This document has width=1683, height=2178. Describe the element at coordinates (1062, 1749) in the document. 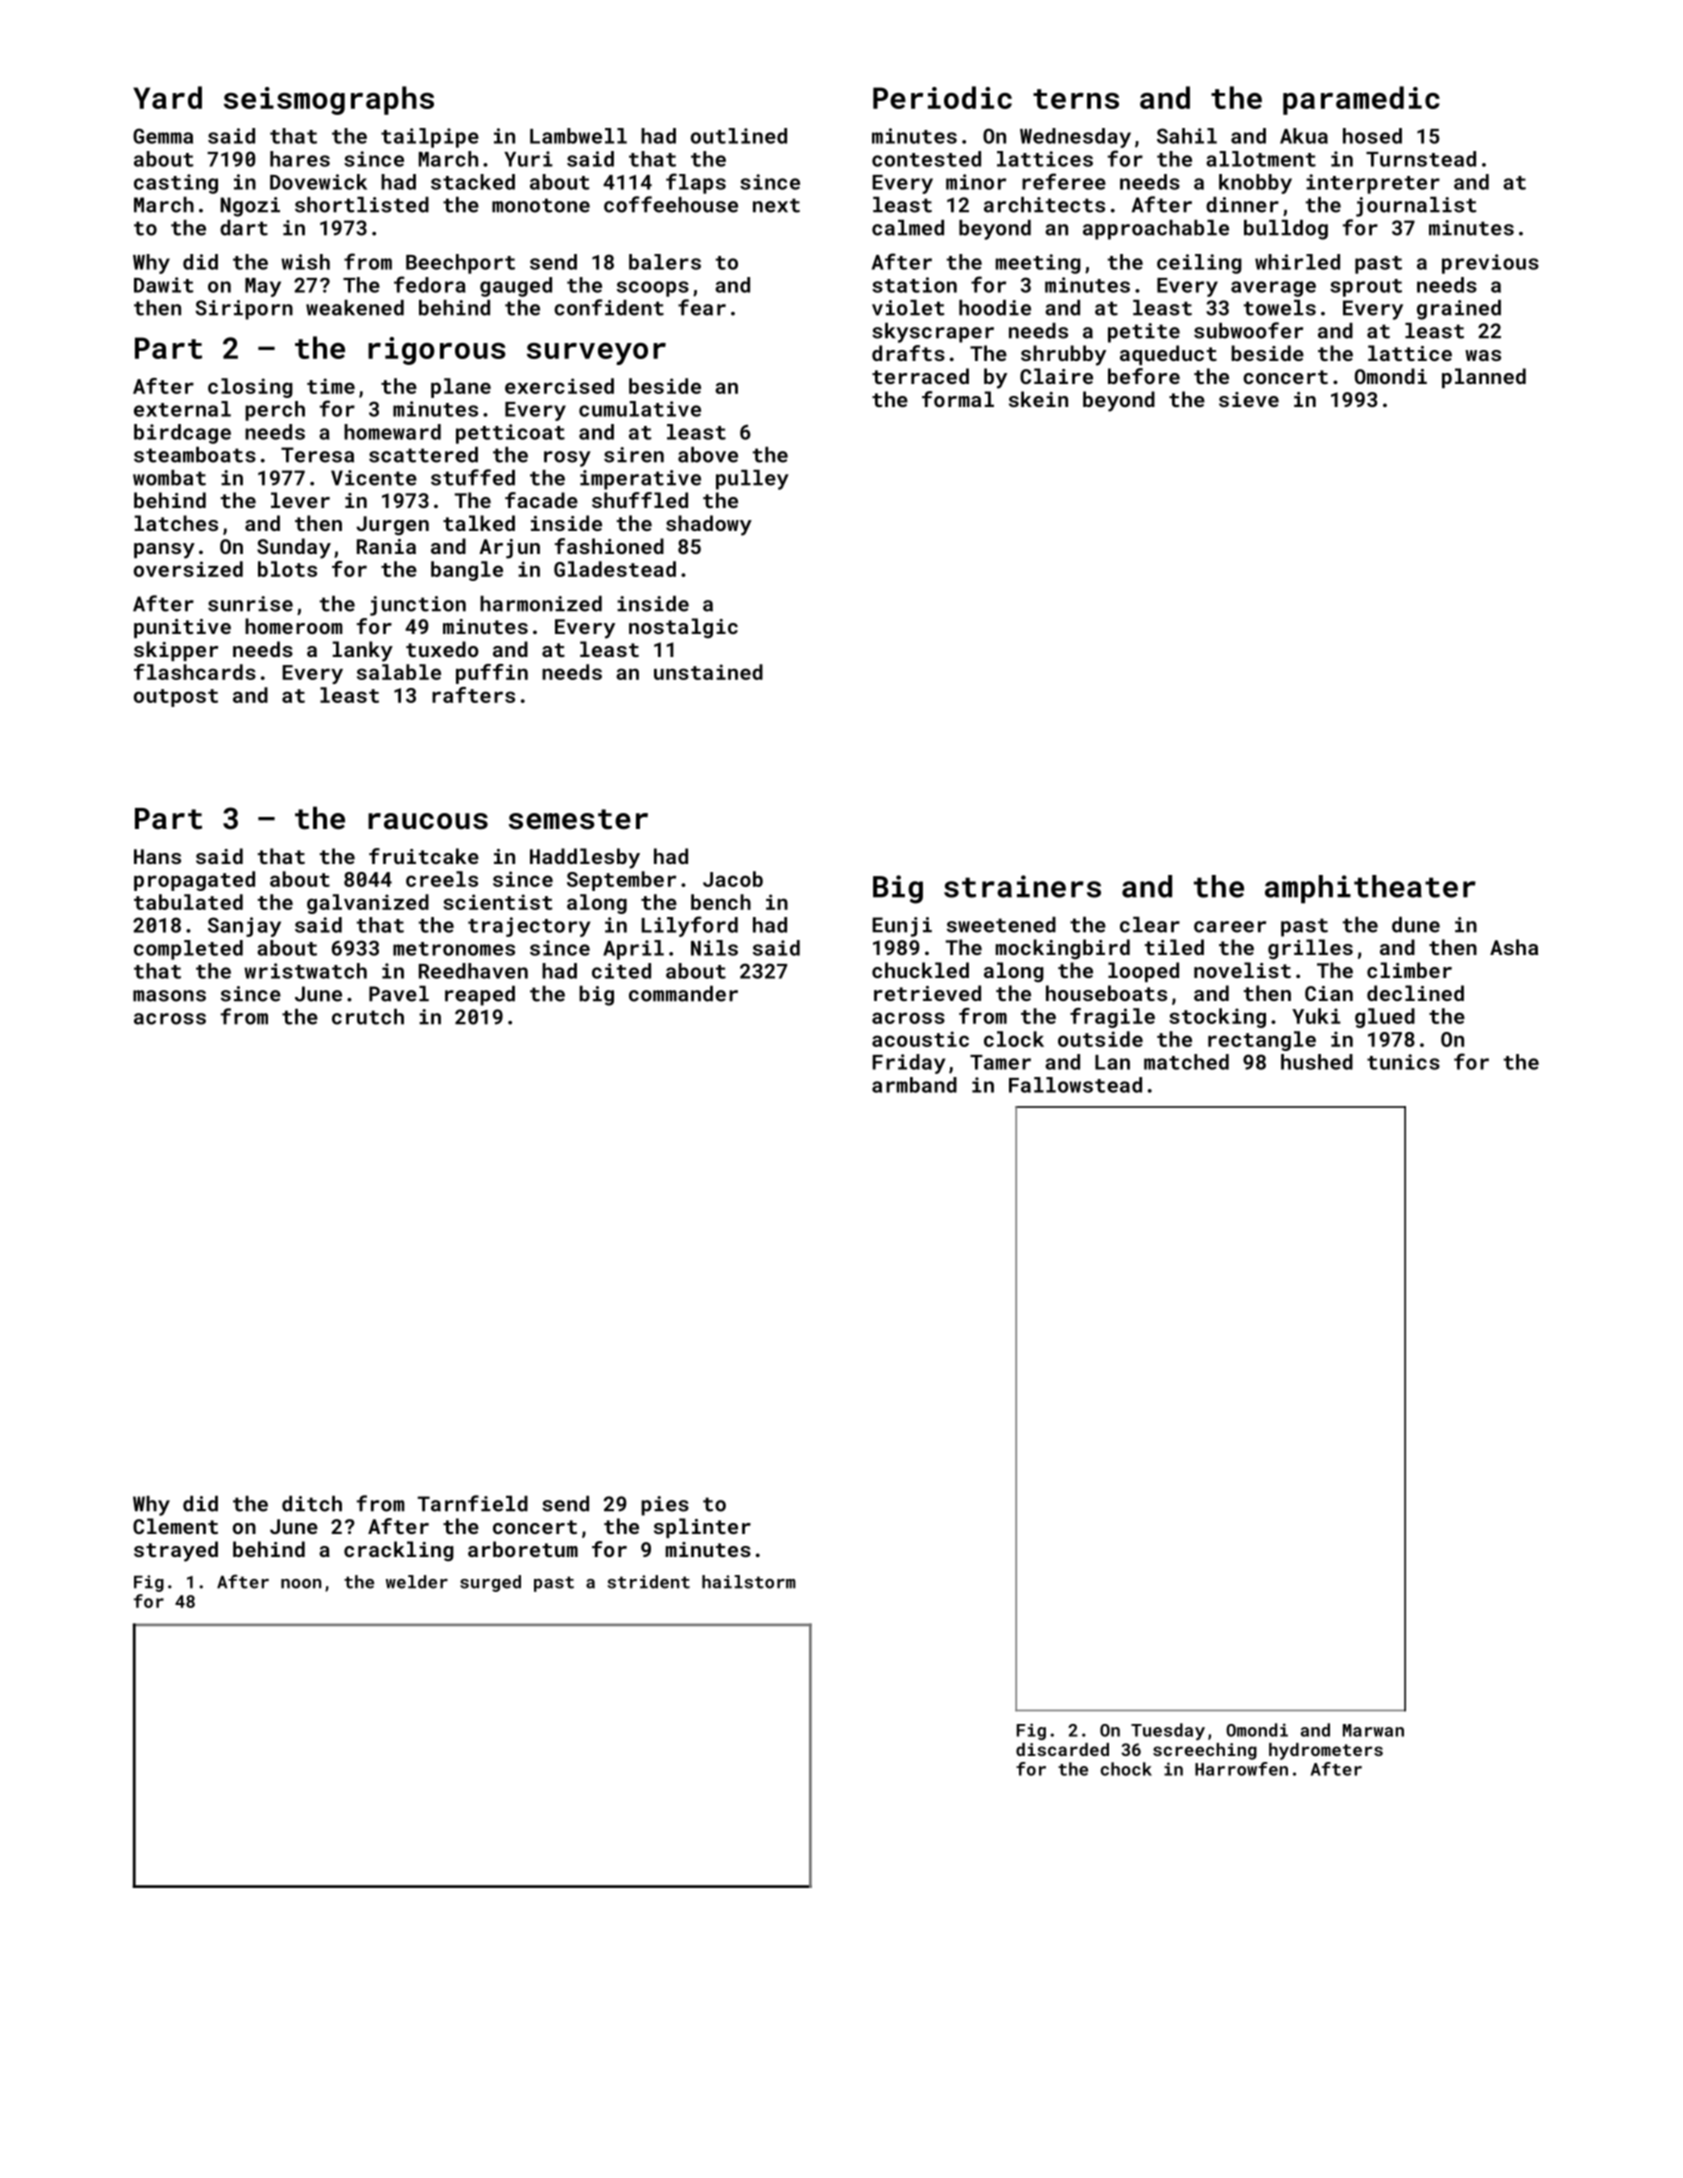

I see `discarded` at that location.
